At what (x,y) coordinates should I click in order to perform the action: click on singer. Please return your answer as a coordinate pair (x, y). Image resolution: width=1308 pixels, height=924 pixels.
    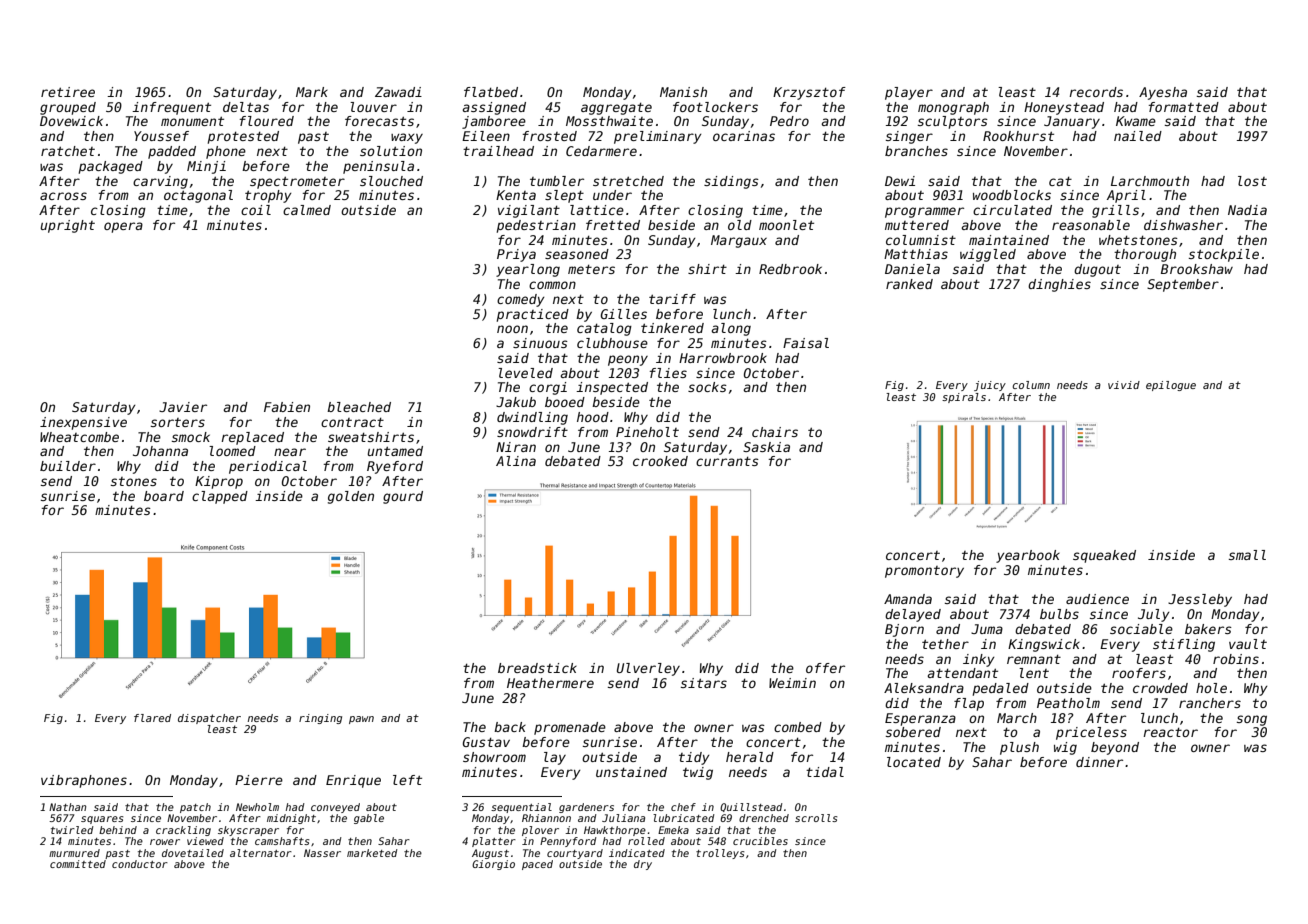
    Looking at the image, I should click on (909, 137).
